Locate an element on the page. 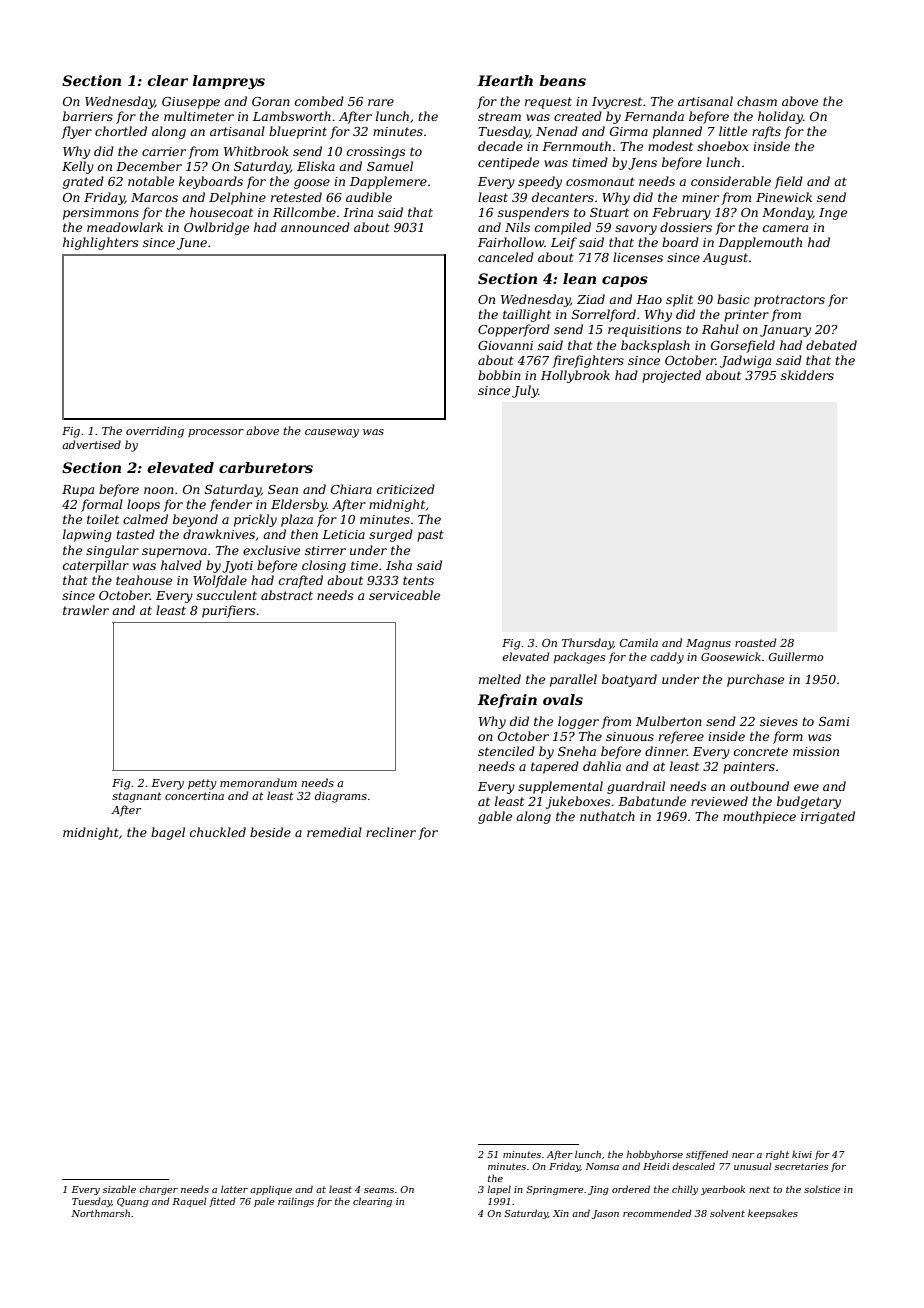 Image resolution: width=924 pixels, height=1308 pixels. past is located at coordinates (430, 536).
